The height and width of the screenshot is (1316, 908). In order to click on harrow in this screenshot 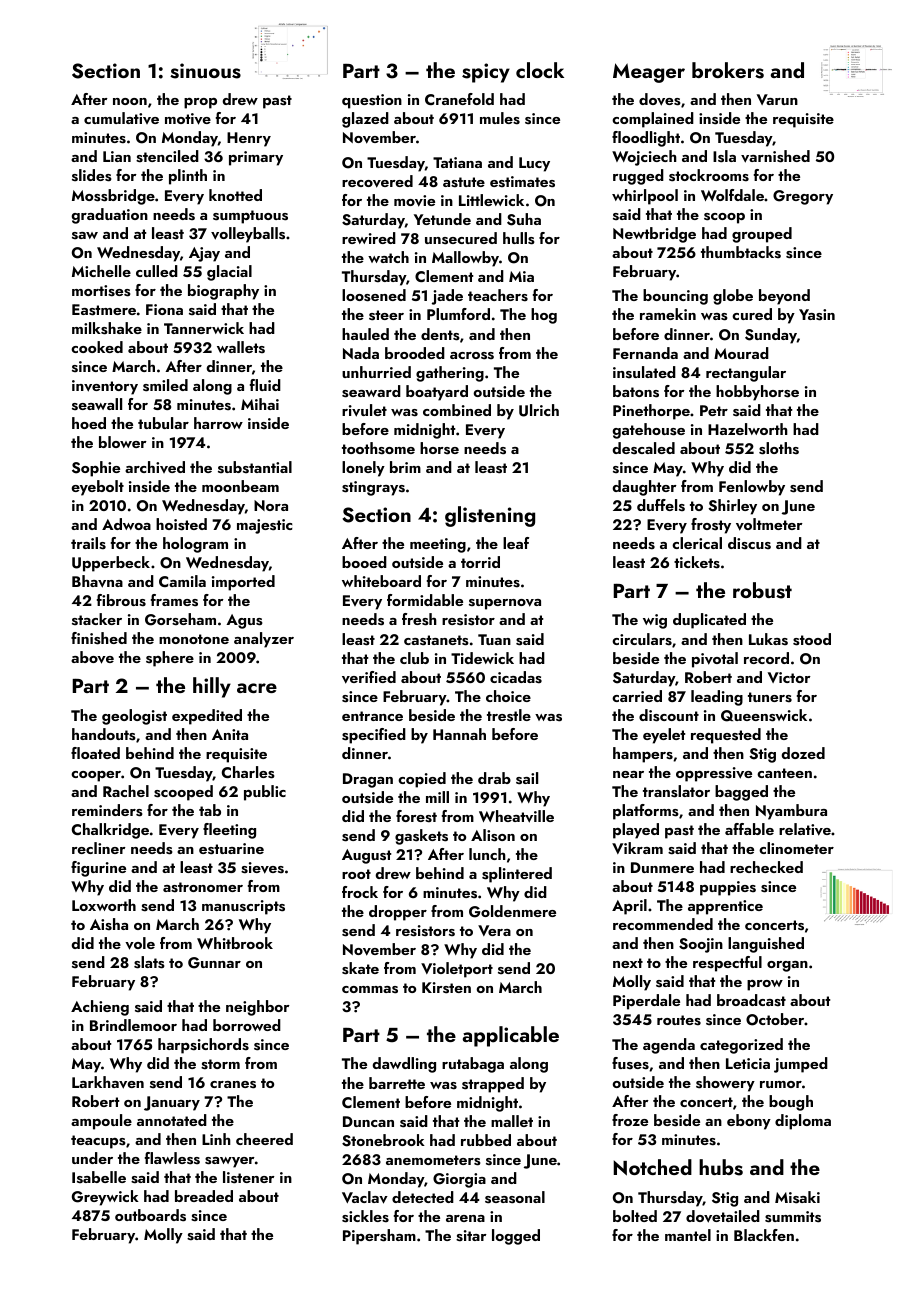, I will do `click(218, 423)`.
